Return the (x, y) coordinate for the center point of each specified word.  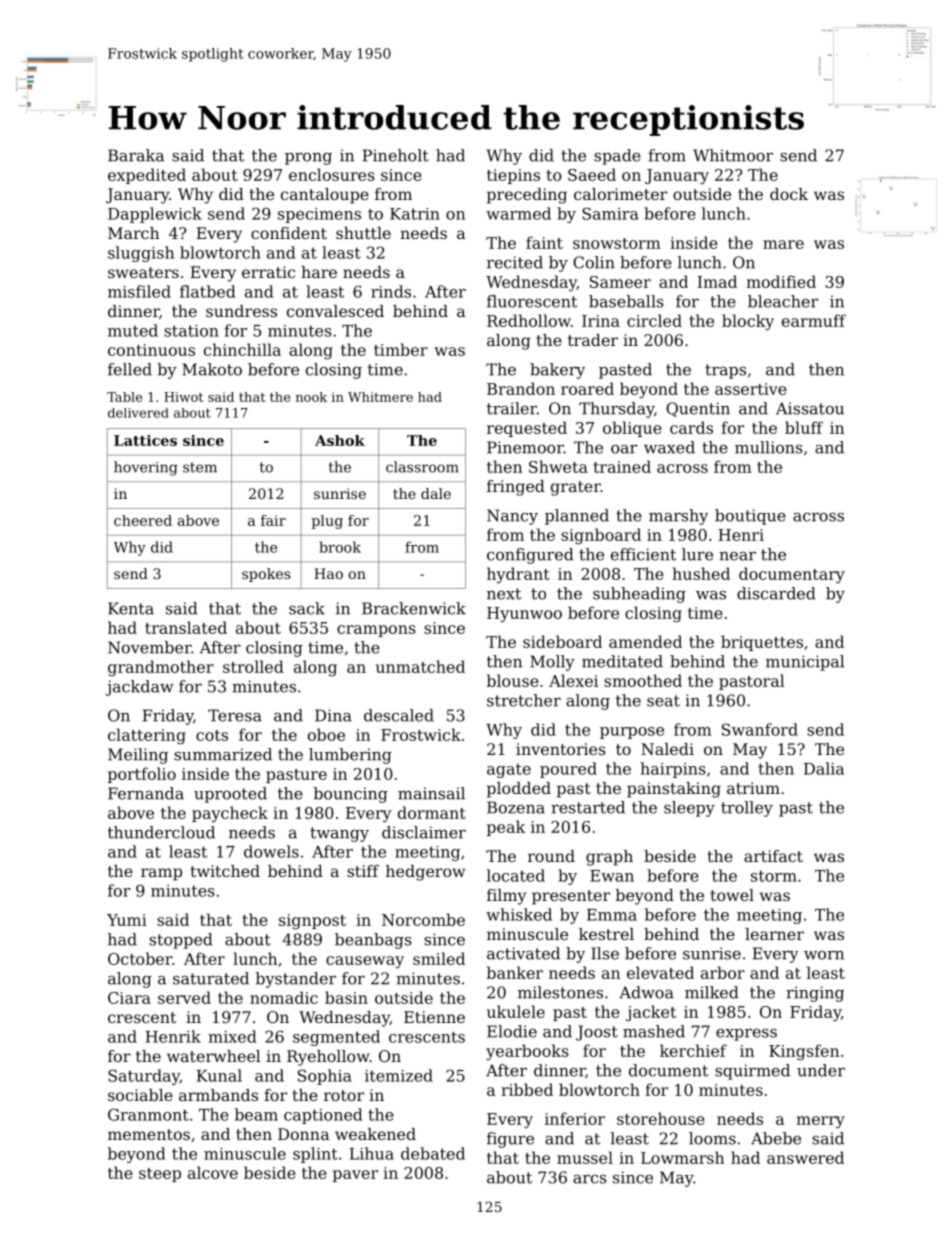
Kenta (131, 608)
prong (308, 159)
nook (311, 397)
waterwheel (214, 1056)
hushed (701, 573)
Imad (717, 281)
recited (515, 262)
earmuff (814, 320)
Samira (610, 213)
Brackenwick (414, 608)
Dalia (824, 768)
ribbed (527, 1089)
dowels (271, 851)
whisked (519, 914)
